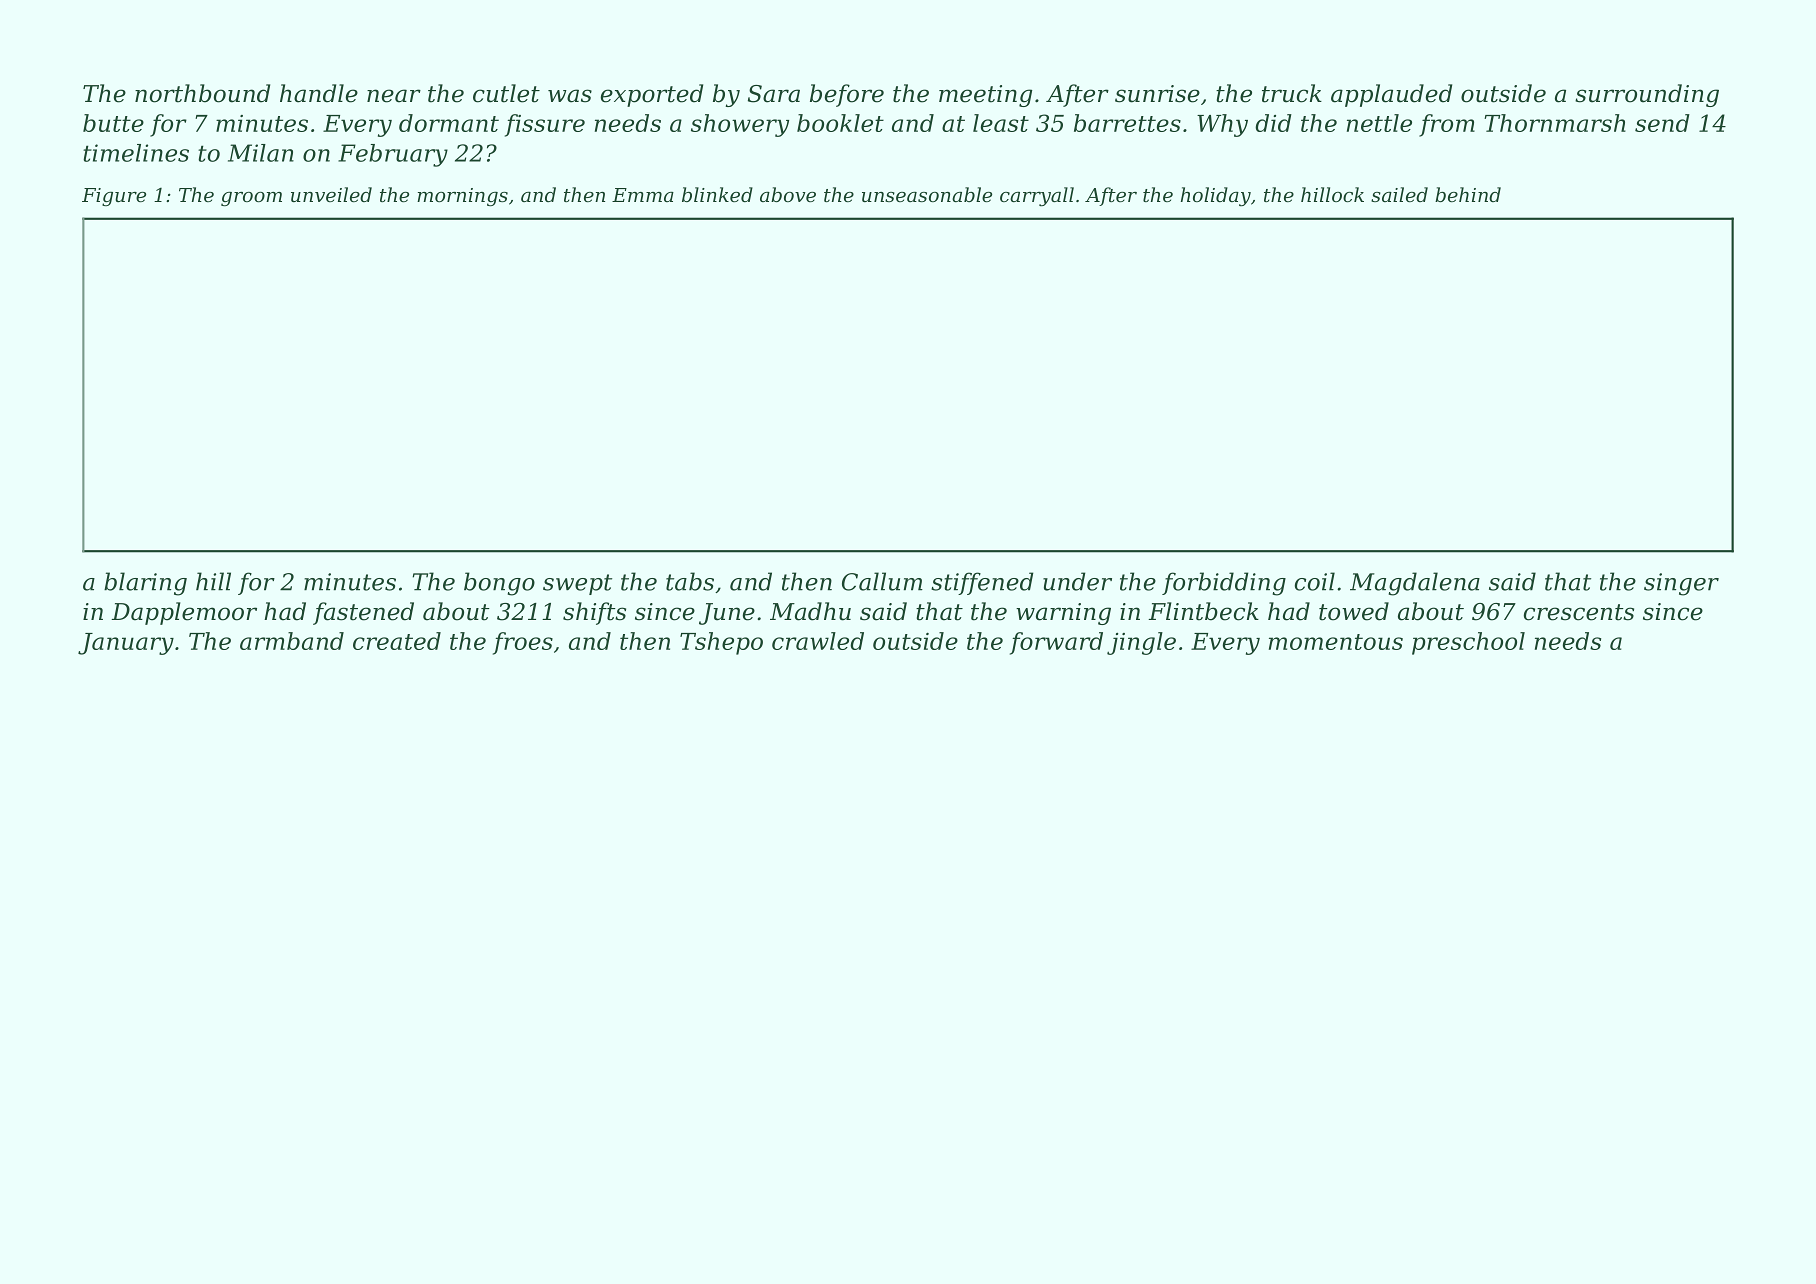 This screenshot has height=1284, width=1816. Describe the element at coordinates (717, 194) in the screenshot. I see `blinked` at that location.
